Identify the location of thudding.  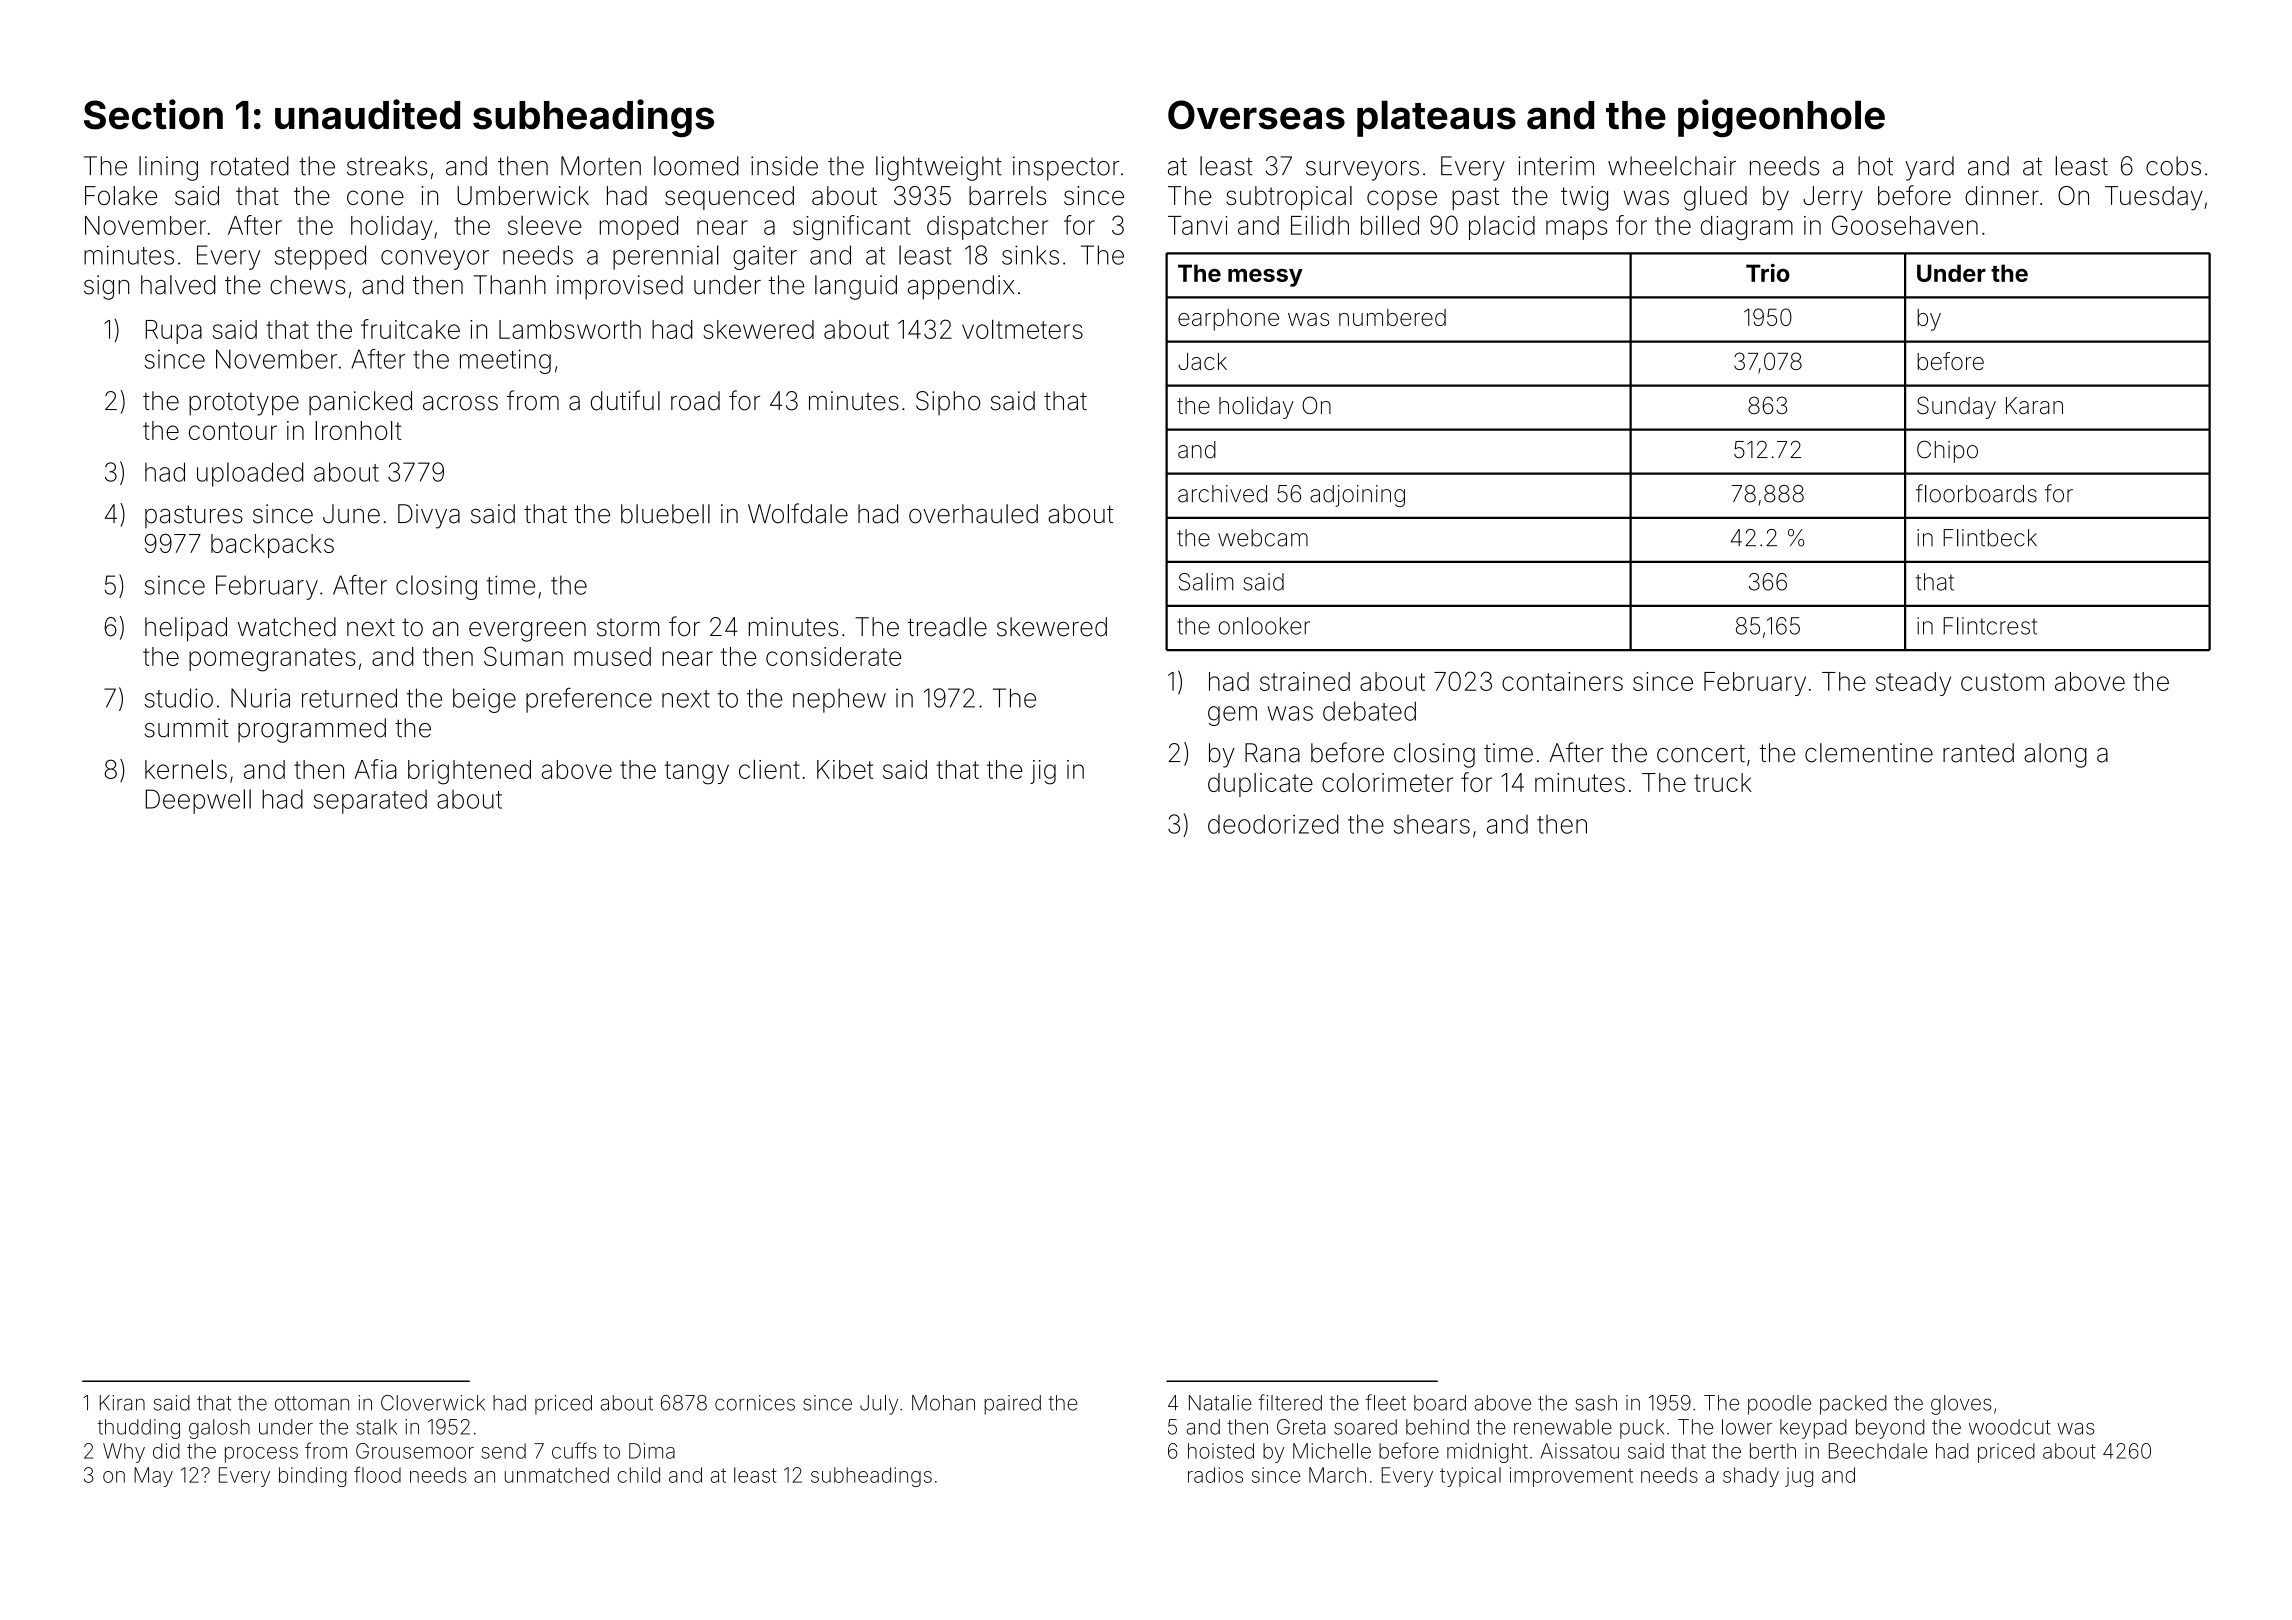
(139, 1429).
